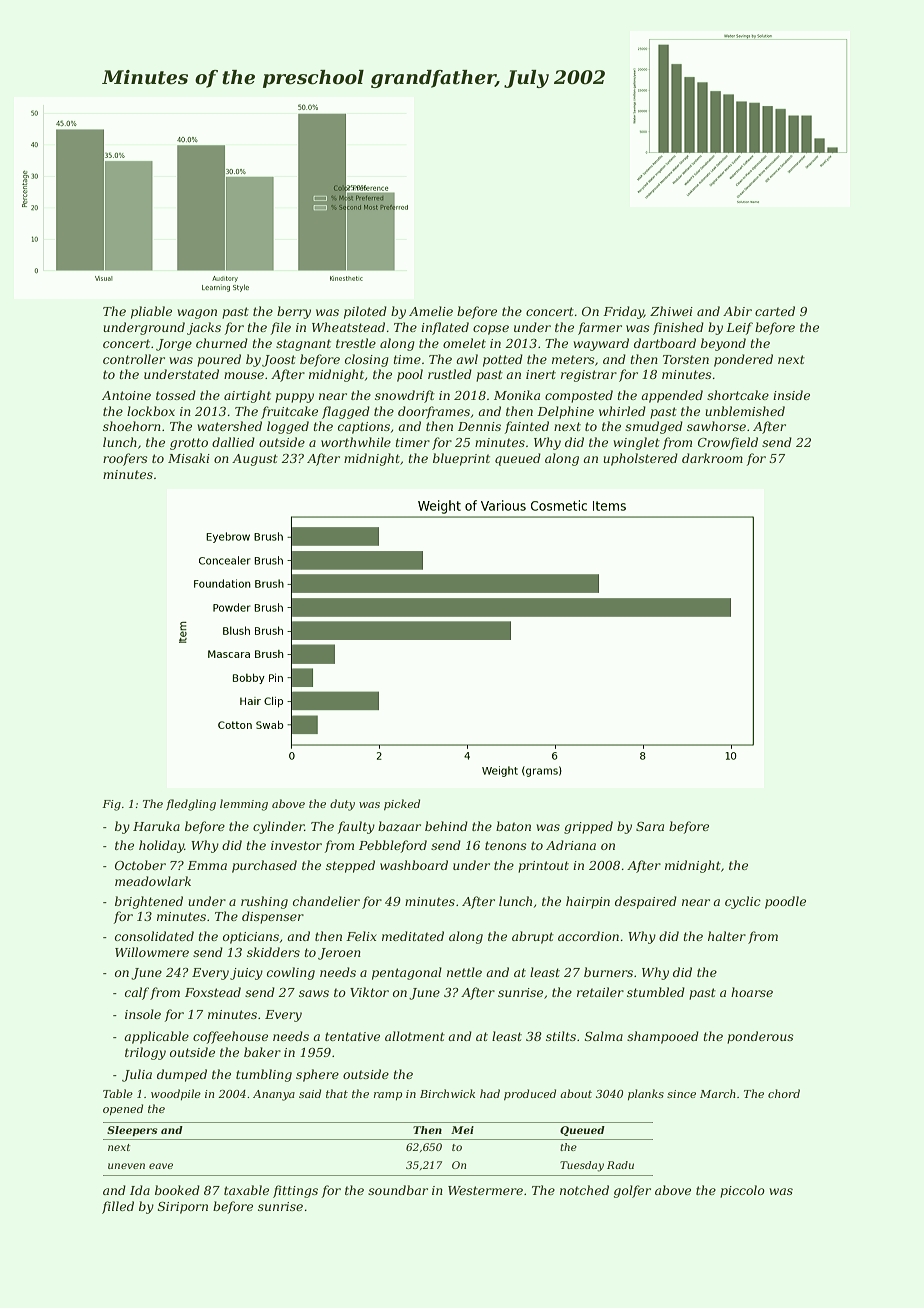  What do you see at coordinates (434, 412) in the screenshot?
I see `doorframes` at bounding box center [434, 412].
